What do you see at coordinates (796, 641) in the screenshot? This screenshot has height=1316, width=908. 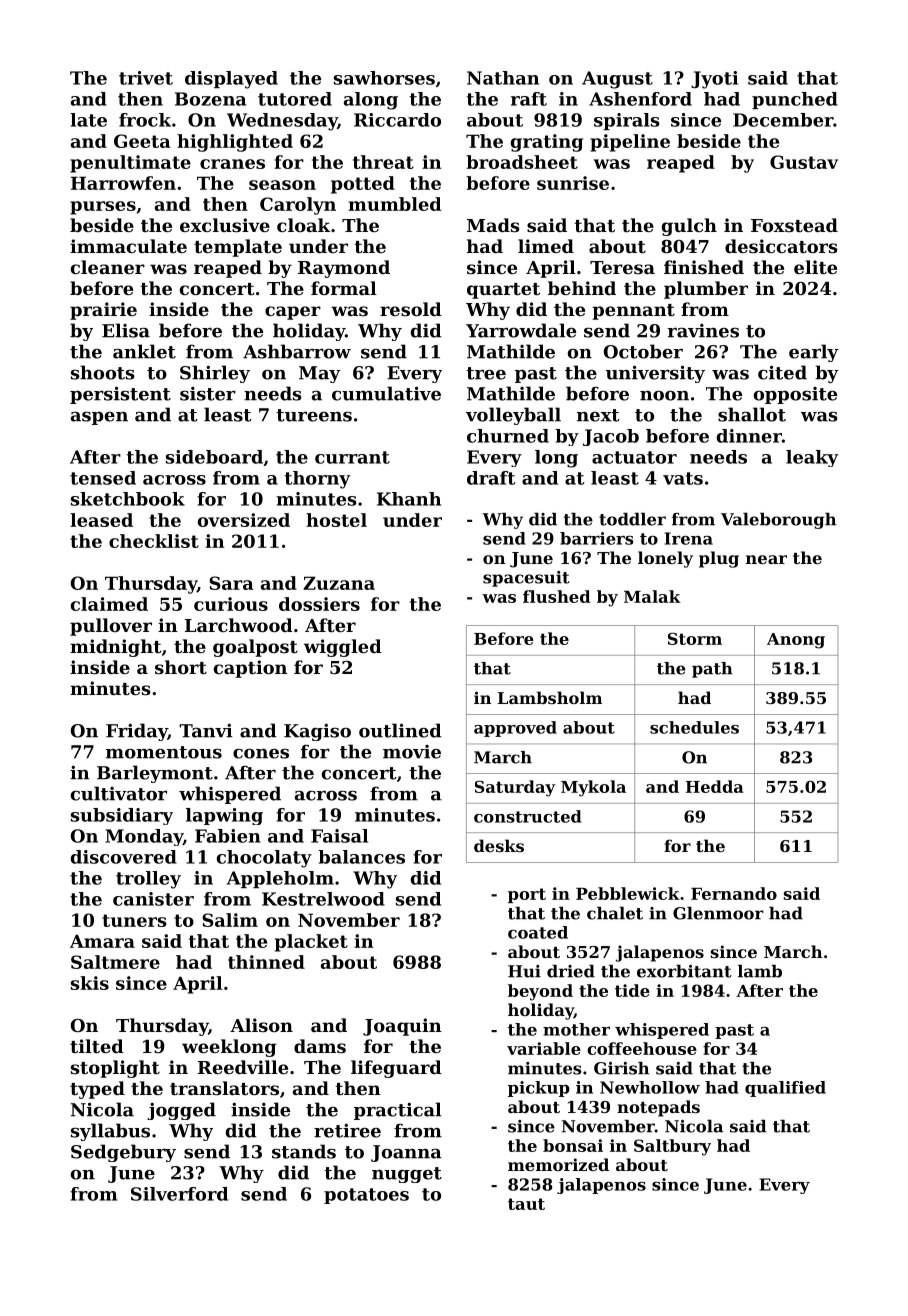 I see `Anong` at bounding box center [796, 641].
